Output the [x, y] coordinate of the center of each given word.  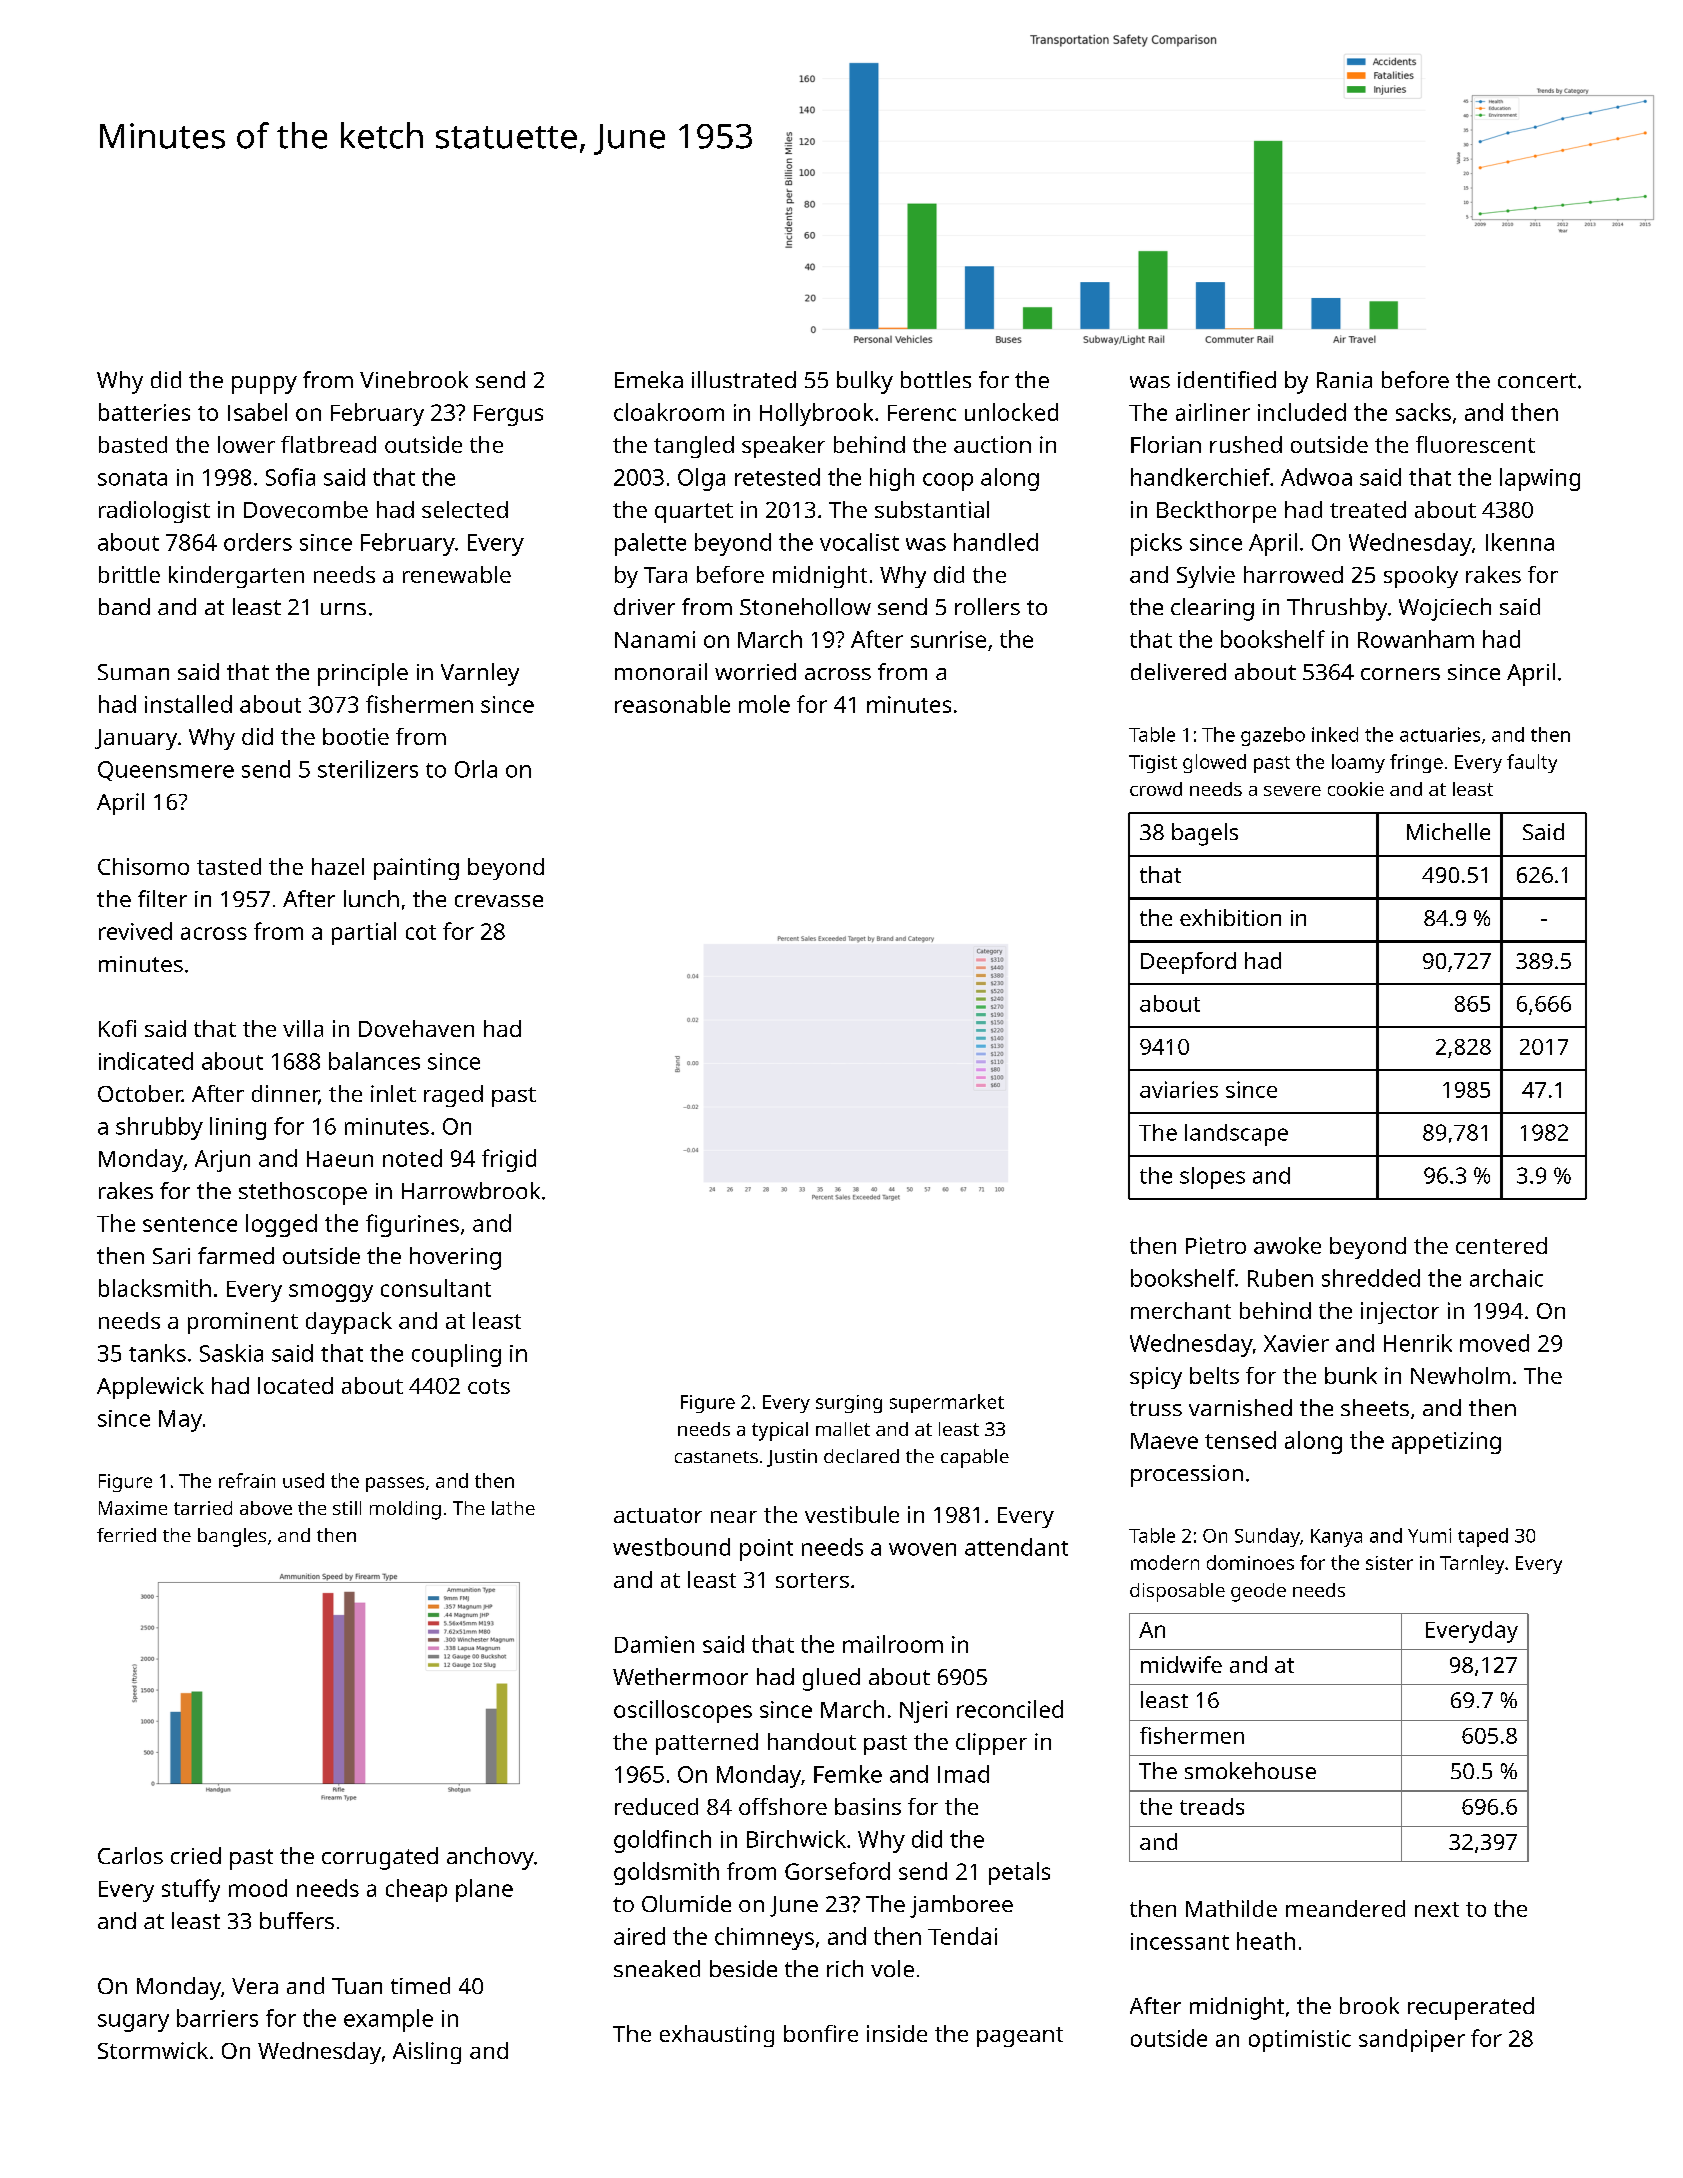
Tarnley [1472, 1564]
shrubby [159, 1128]
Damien [654, 1644]
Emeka [649, 379]
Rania [1344, 380]
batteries [144, 412]
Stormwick [153, 2050]
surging [849, 1404]
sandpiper [1412, 2040]
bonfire [821, 2033]
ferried [126, 1535]
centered [1501, 1245]
